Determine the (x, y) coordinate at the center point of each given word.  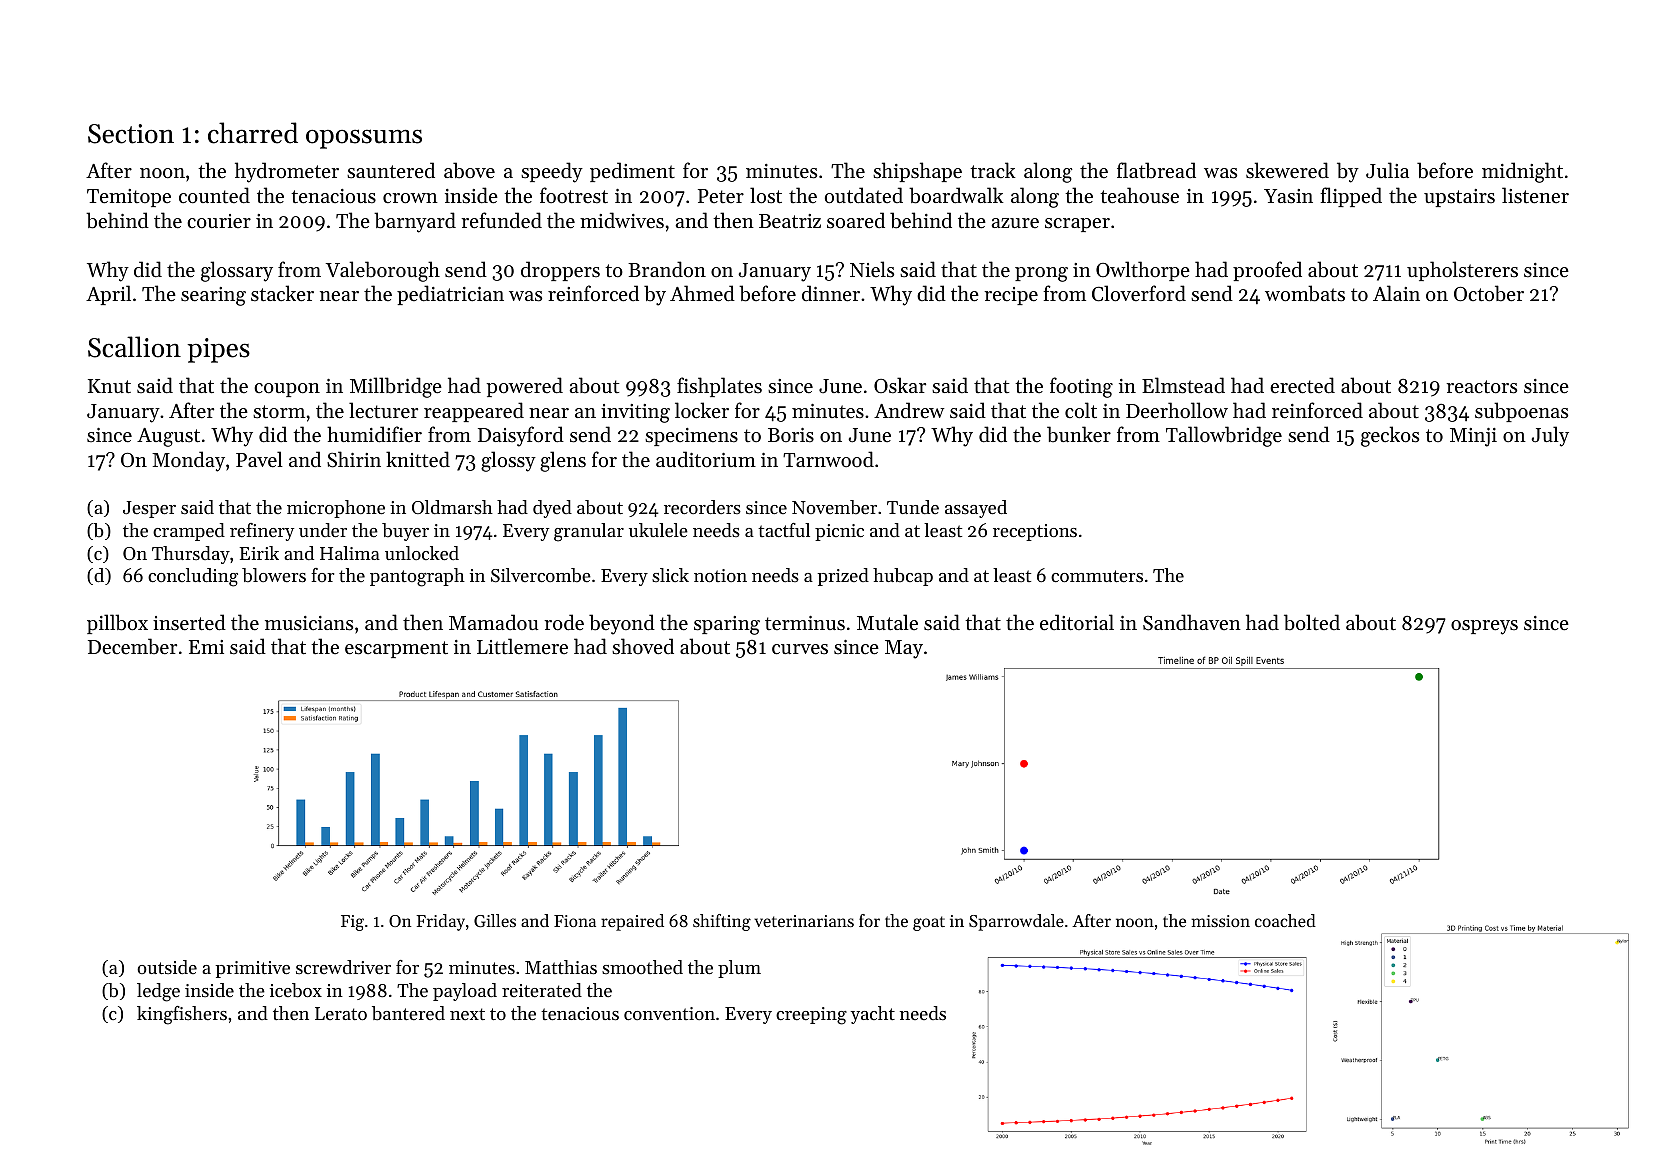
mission (1220, 921)
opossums (364, 139)
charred (253, 133)
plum (739, 969)
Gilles (495, 920)
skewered (1287, 170)
